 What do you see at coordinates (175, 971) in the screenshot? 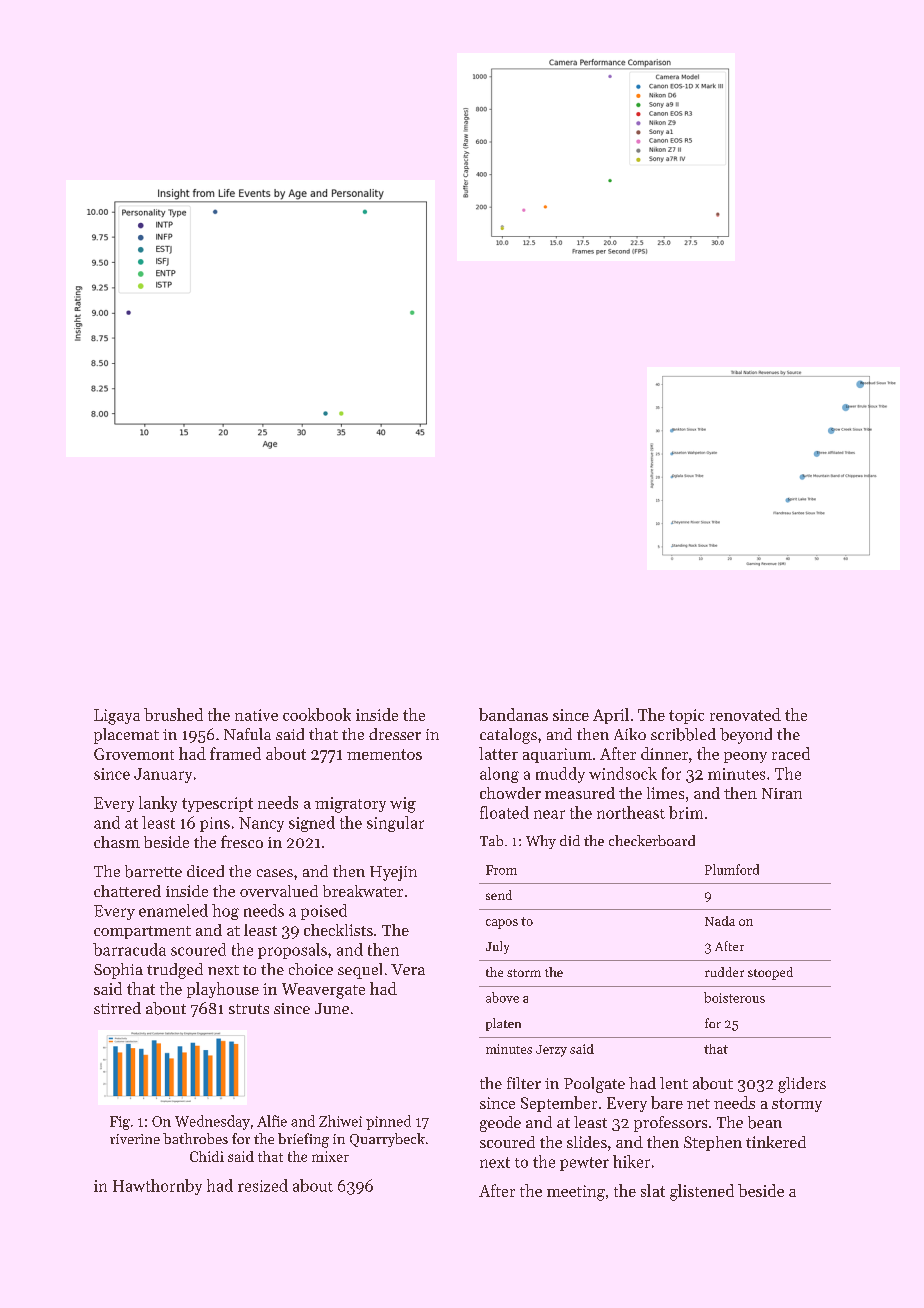
I see `trudged` at bounding box center [175, 971].
